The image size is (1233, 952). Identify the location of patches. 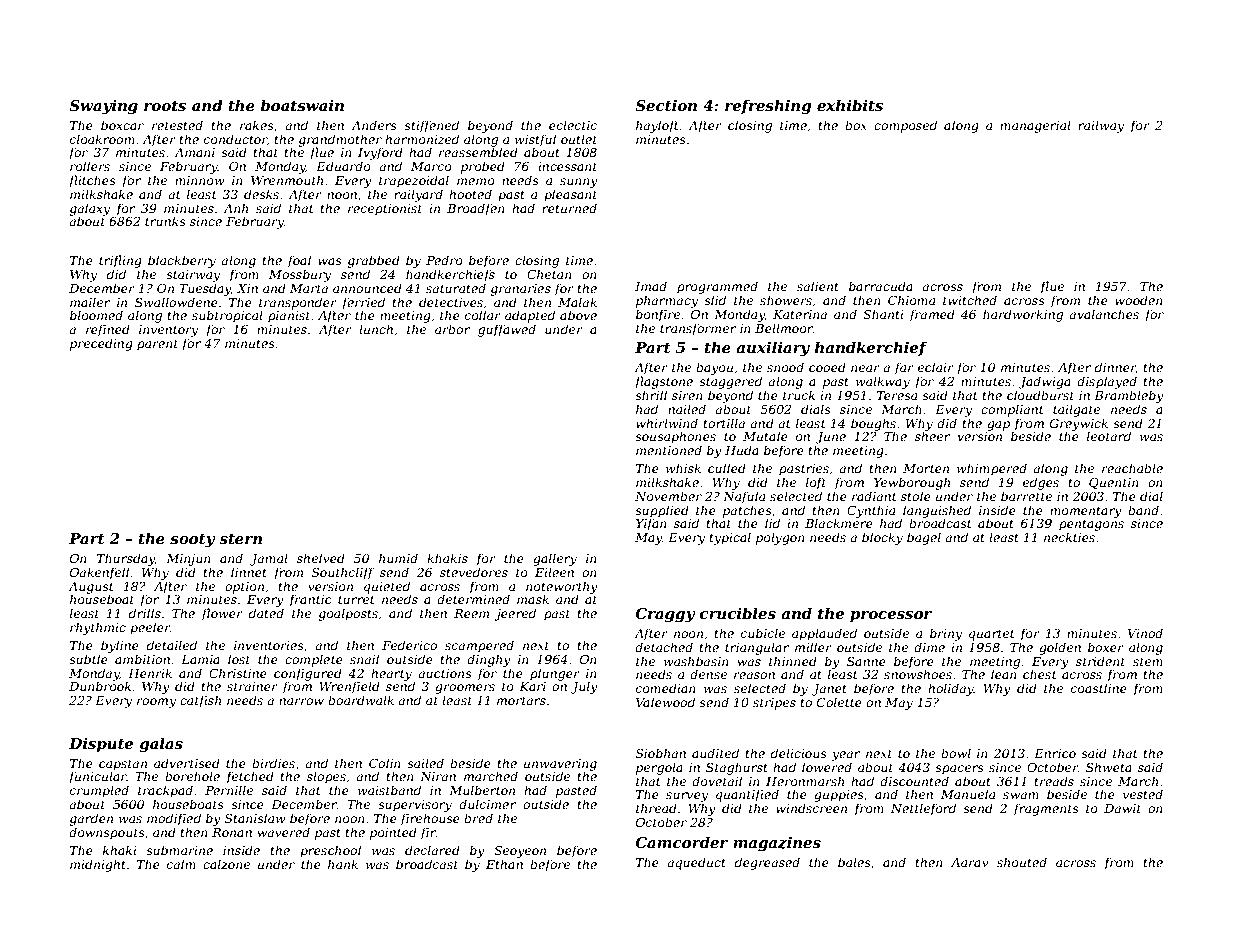
(747, 511).
